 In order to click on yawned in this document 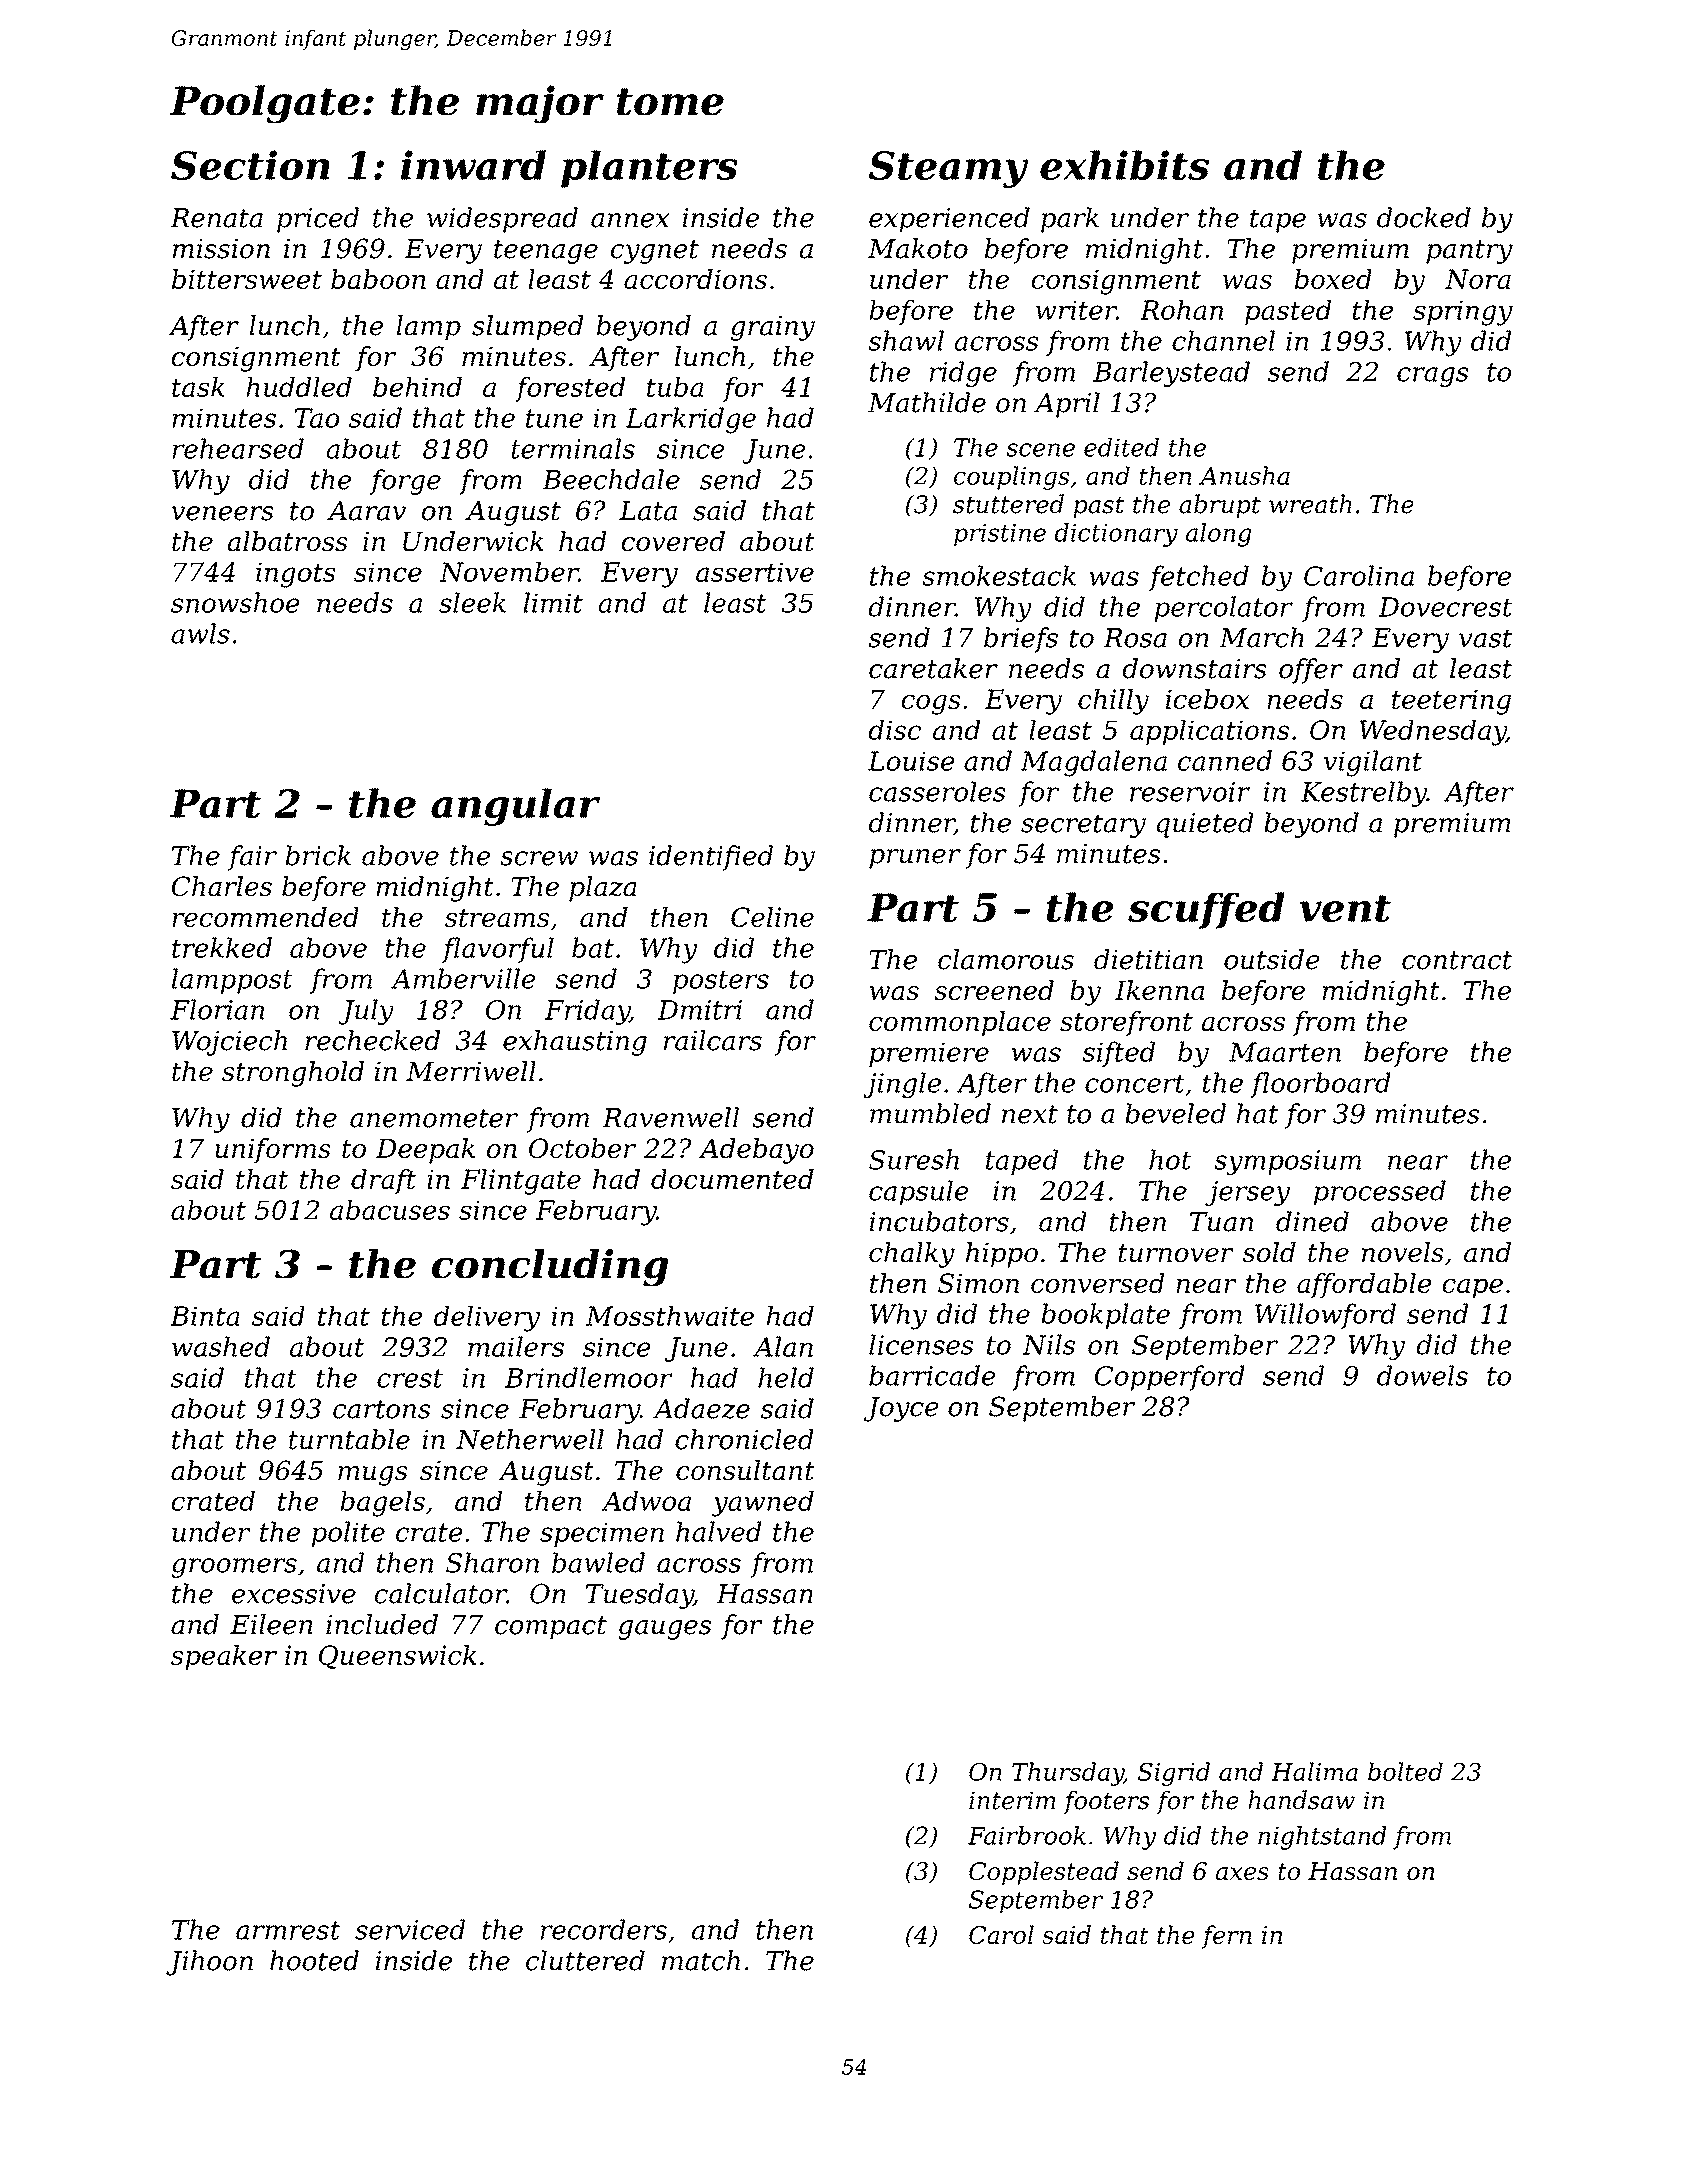, I will do `click(763, 1504)`.
